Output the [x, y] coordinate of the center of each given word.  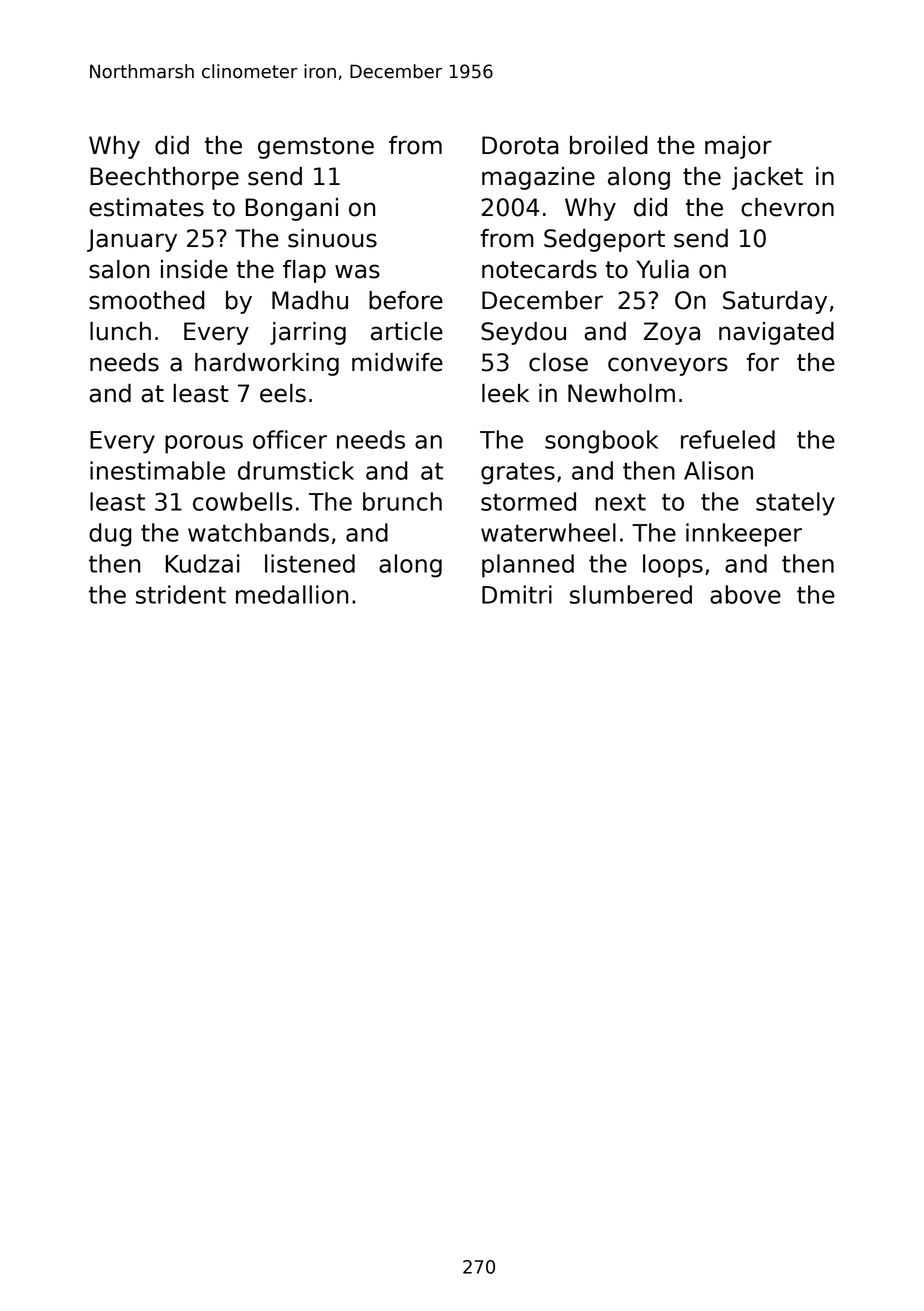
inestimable [157, 470]
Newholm [621, 393]
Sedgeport [604, 240]
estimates [146, 207]
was [357, 271]
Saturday [775, 302]
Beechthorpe [164, 178]
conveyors [668, 366]
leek [505, 393]
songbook [601, 442]
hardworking [267, 364]
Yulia [663, 269]
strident [181, 594]
